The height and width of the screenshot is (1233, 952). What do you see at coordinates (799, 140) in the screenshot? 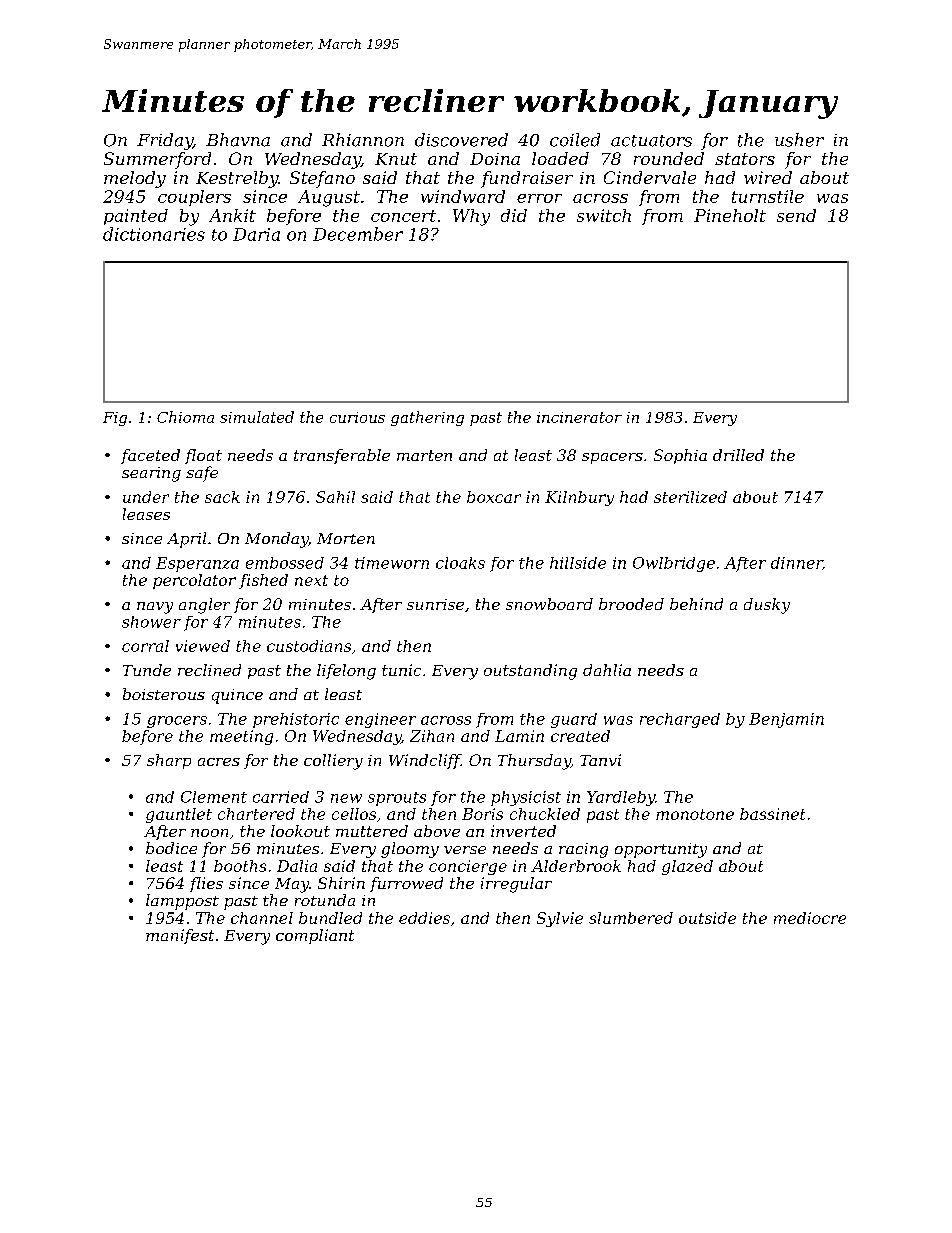
I see `usher` at bounding box center [799, 140].
